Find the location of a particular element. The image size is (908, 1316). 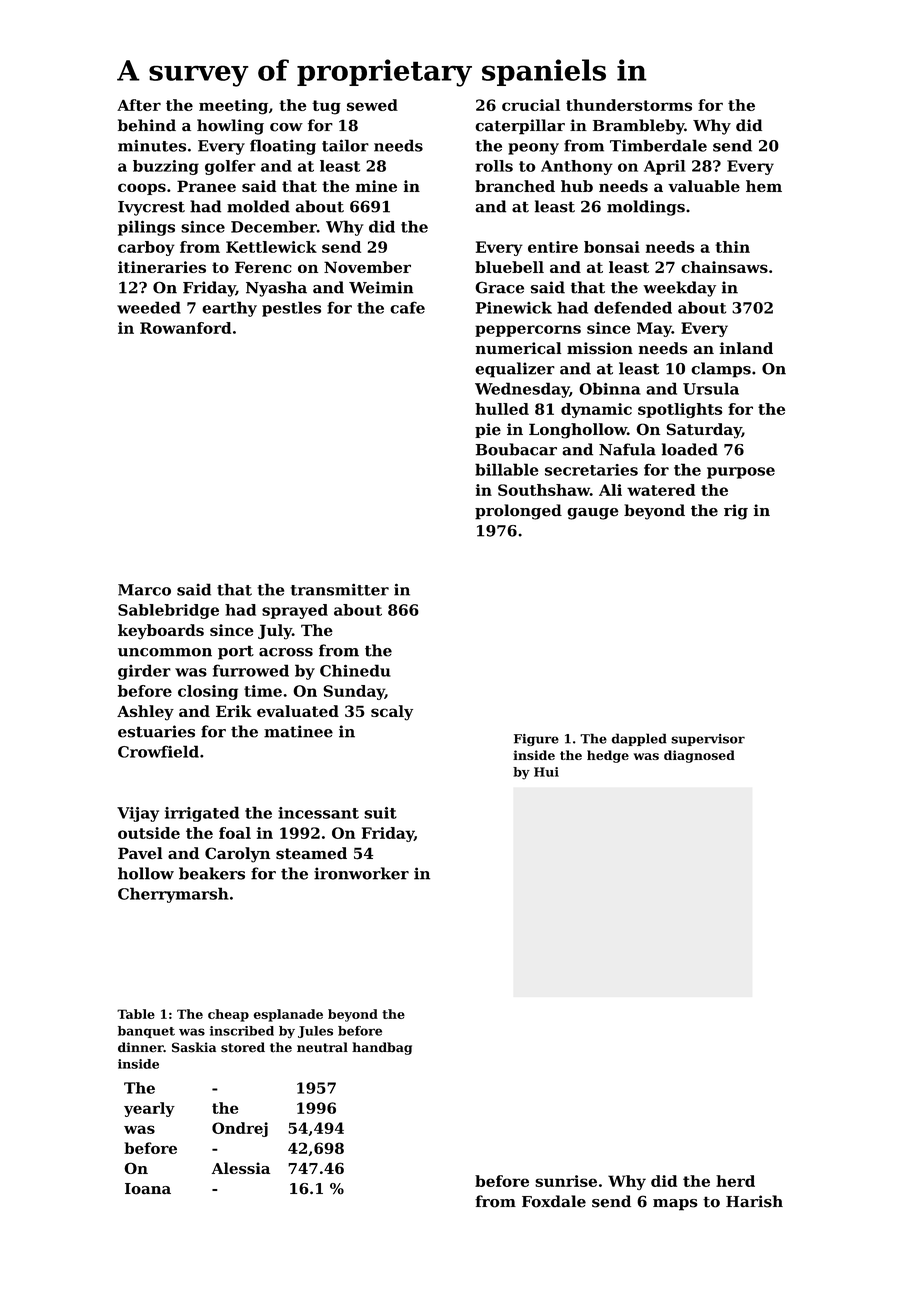

Foxdale is located at coordinates (554, 1201).
